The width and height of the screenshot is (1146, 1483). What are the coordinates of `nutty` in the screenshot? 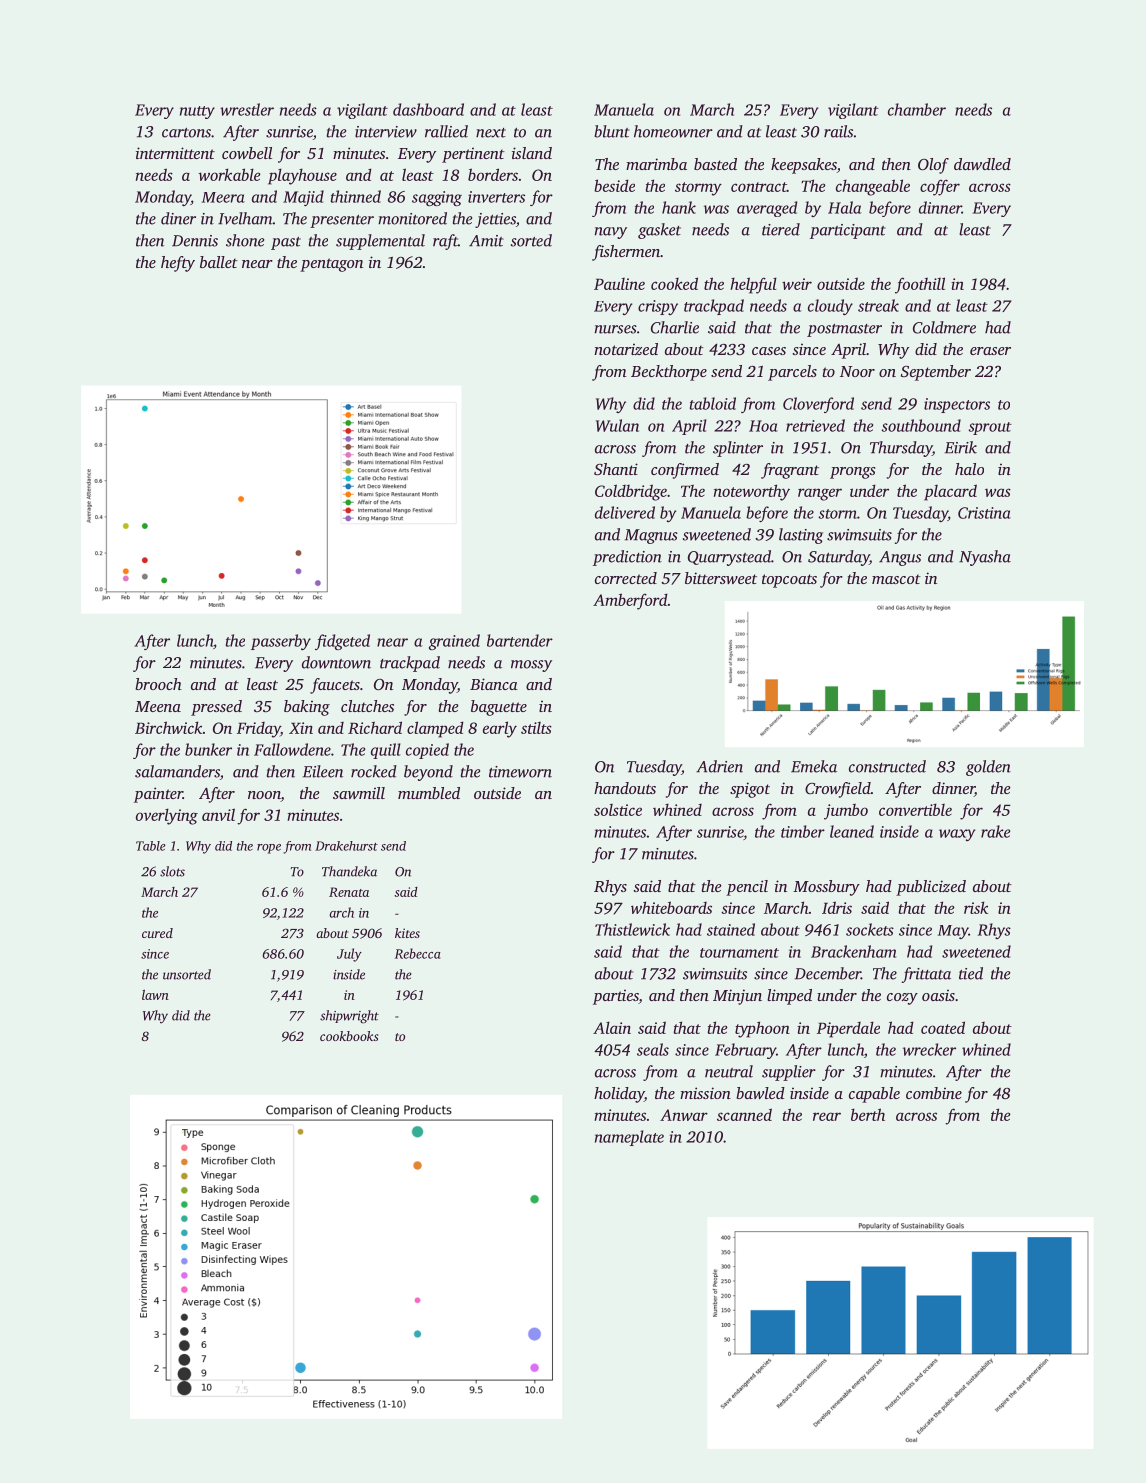 It's located at (197, 112).
